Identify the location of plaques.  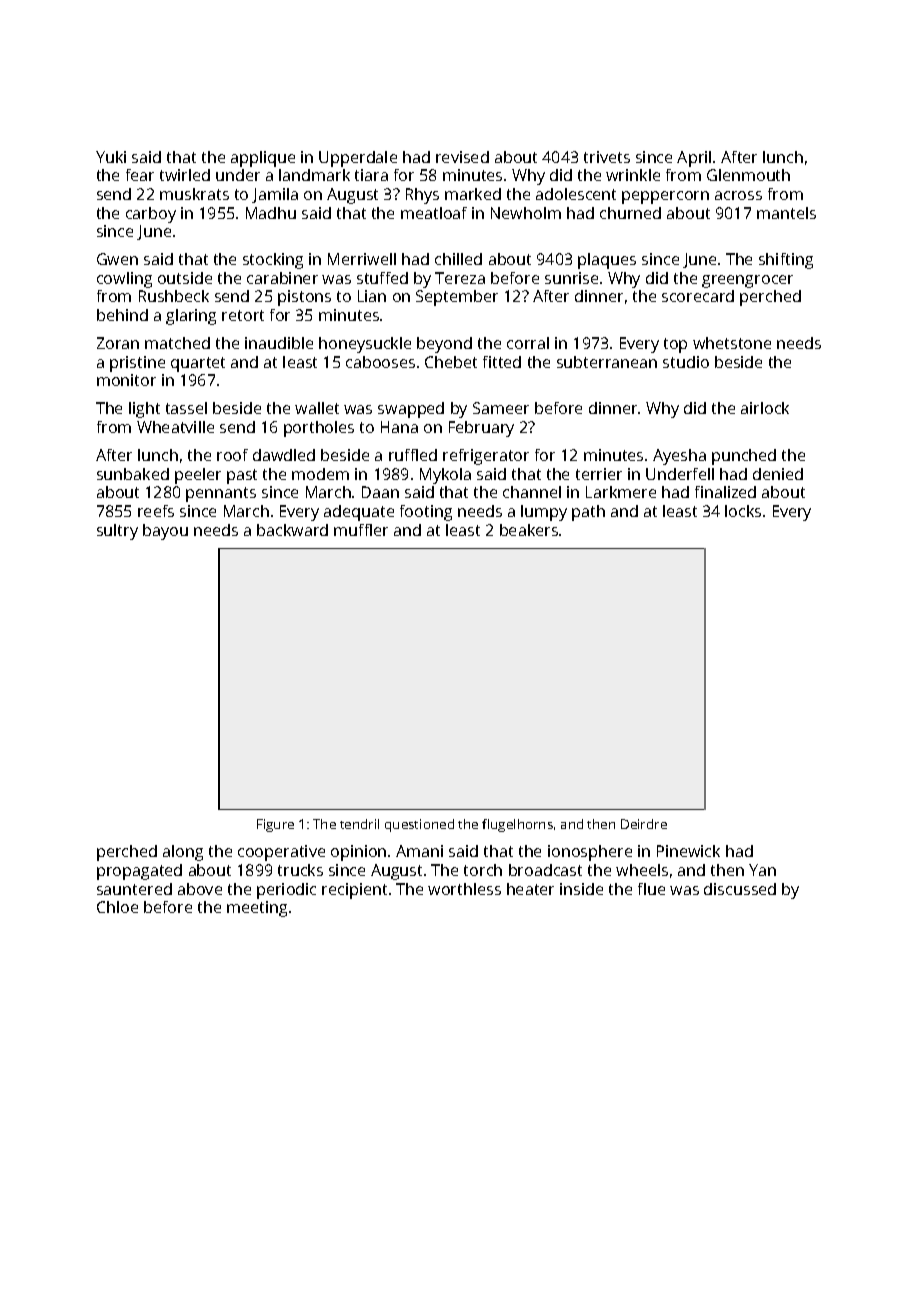
(607, 261).
